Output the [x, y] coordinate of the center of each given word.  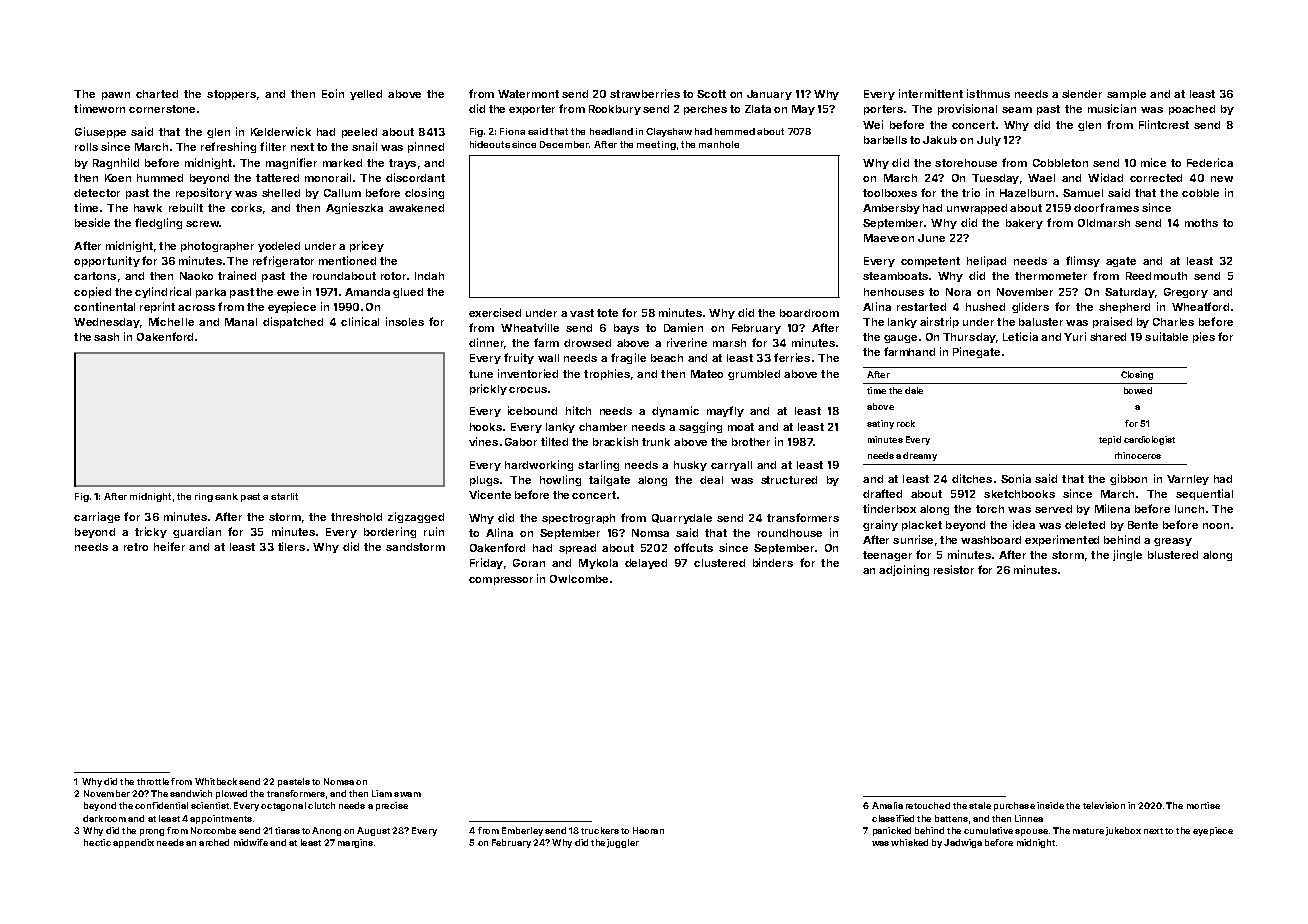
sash [106, 337]
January [769, 95]
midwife [251, 842]
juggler [623, 843]
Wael [1041, 178]
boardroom [809, 313]
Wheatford [1200, 306]
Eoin [333, 93]
